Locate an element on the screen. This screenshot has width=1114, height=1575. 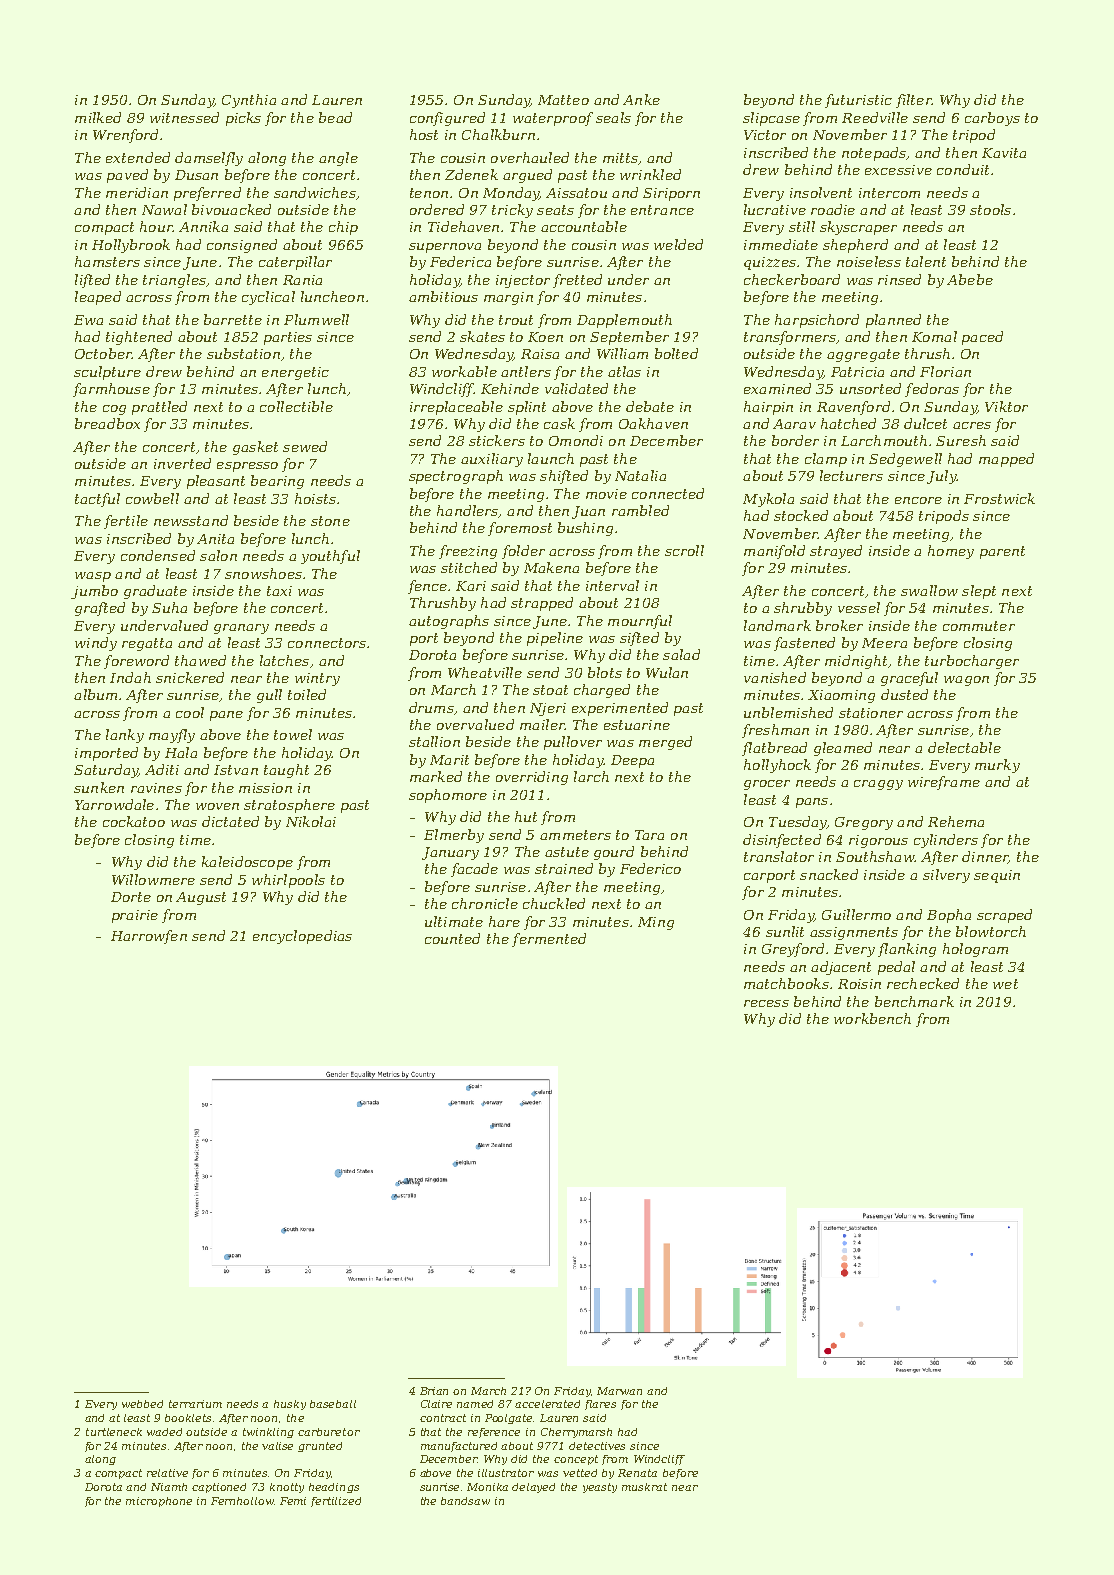
Cynthia is located at coordinates (249, 101).
